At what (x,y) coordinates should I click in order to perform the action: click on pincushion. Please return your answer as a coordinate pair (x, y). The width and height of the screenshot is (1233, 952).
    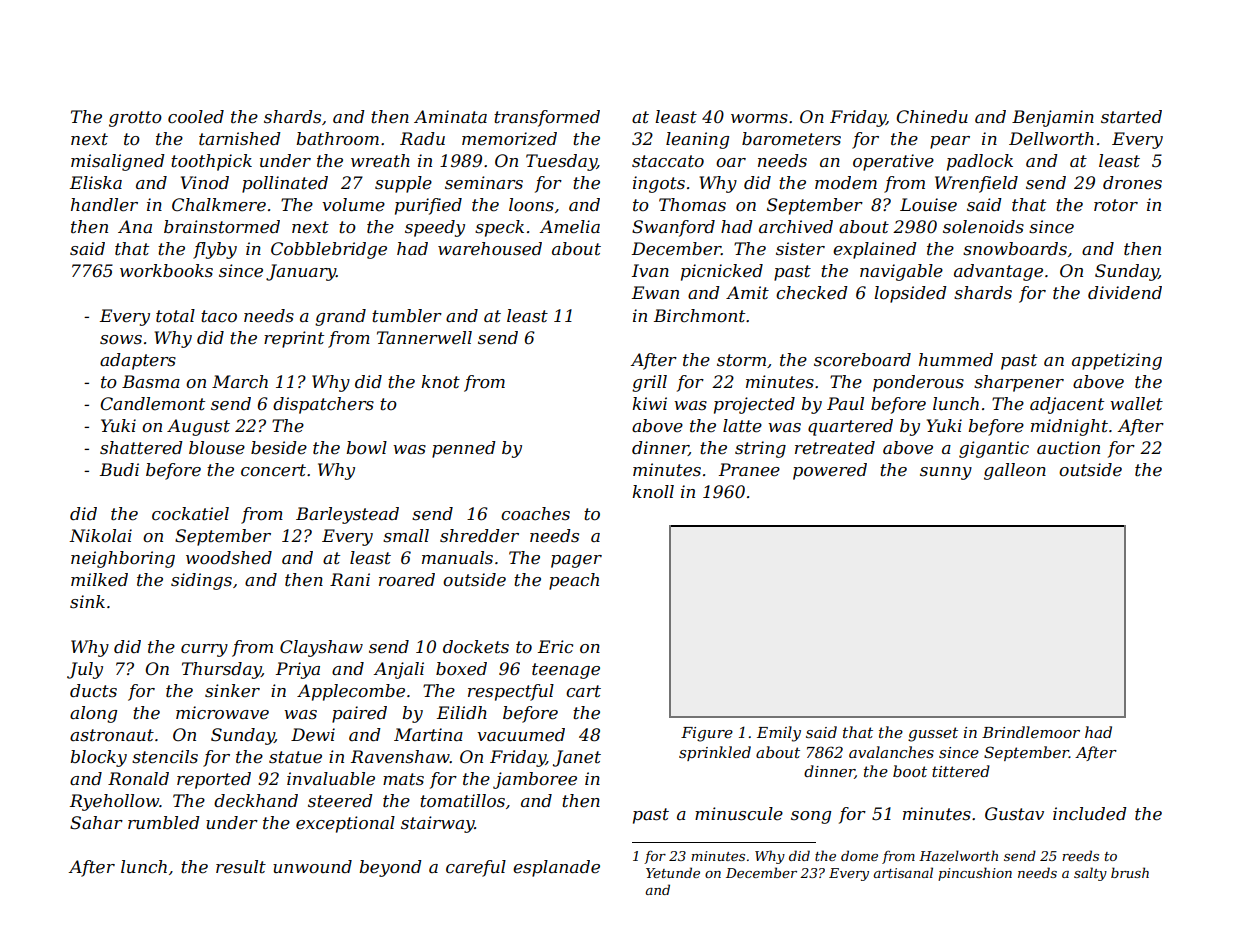
    Looking at the image, I should click on (975, 874).
